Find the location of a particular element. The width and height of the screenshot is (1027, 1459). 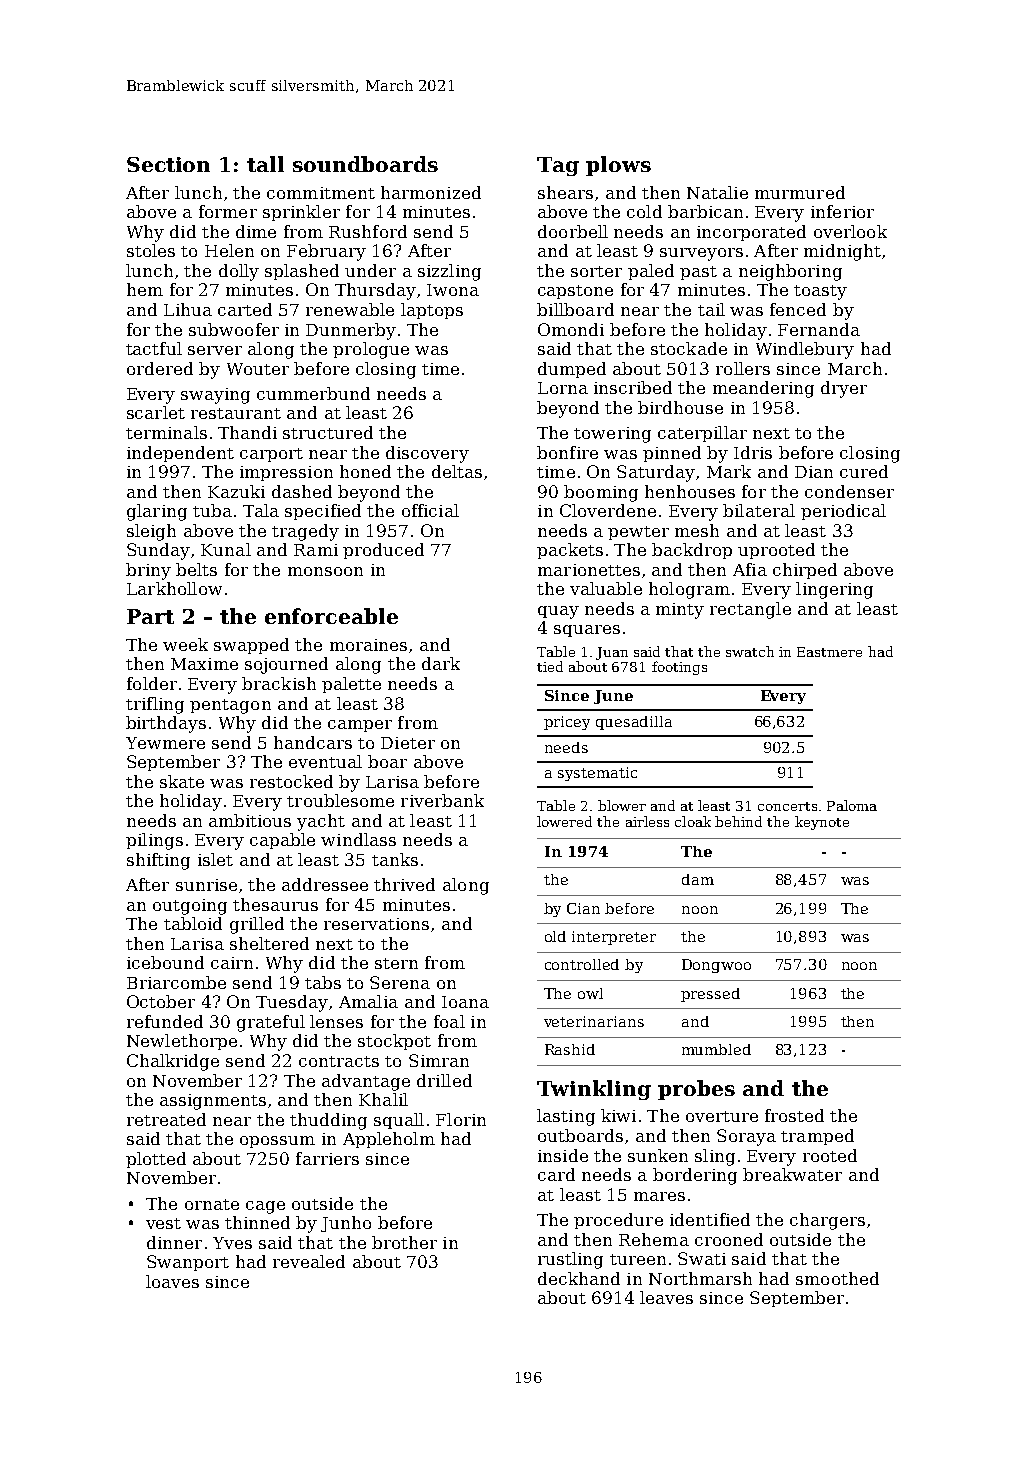

lingering is located at coordinates (834, 590).
